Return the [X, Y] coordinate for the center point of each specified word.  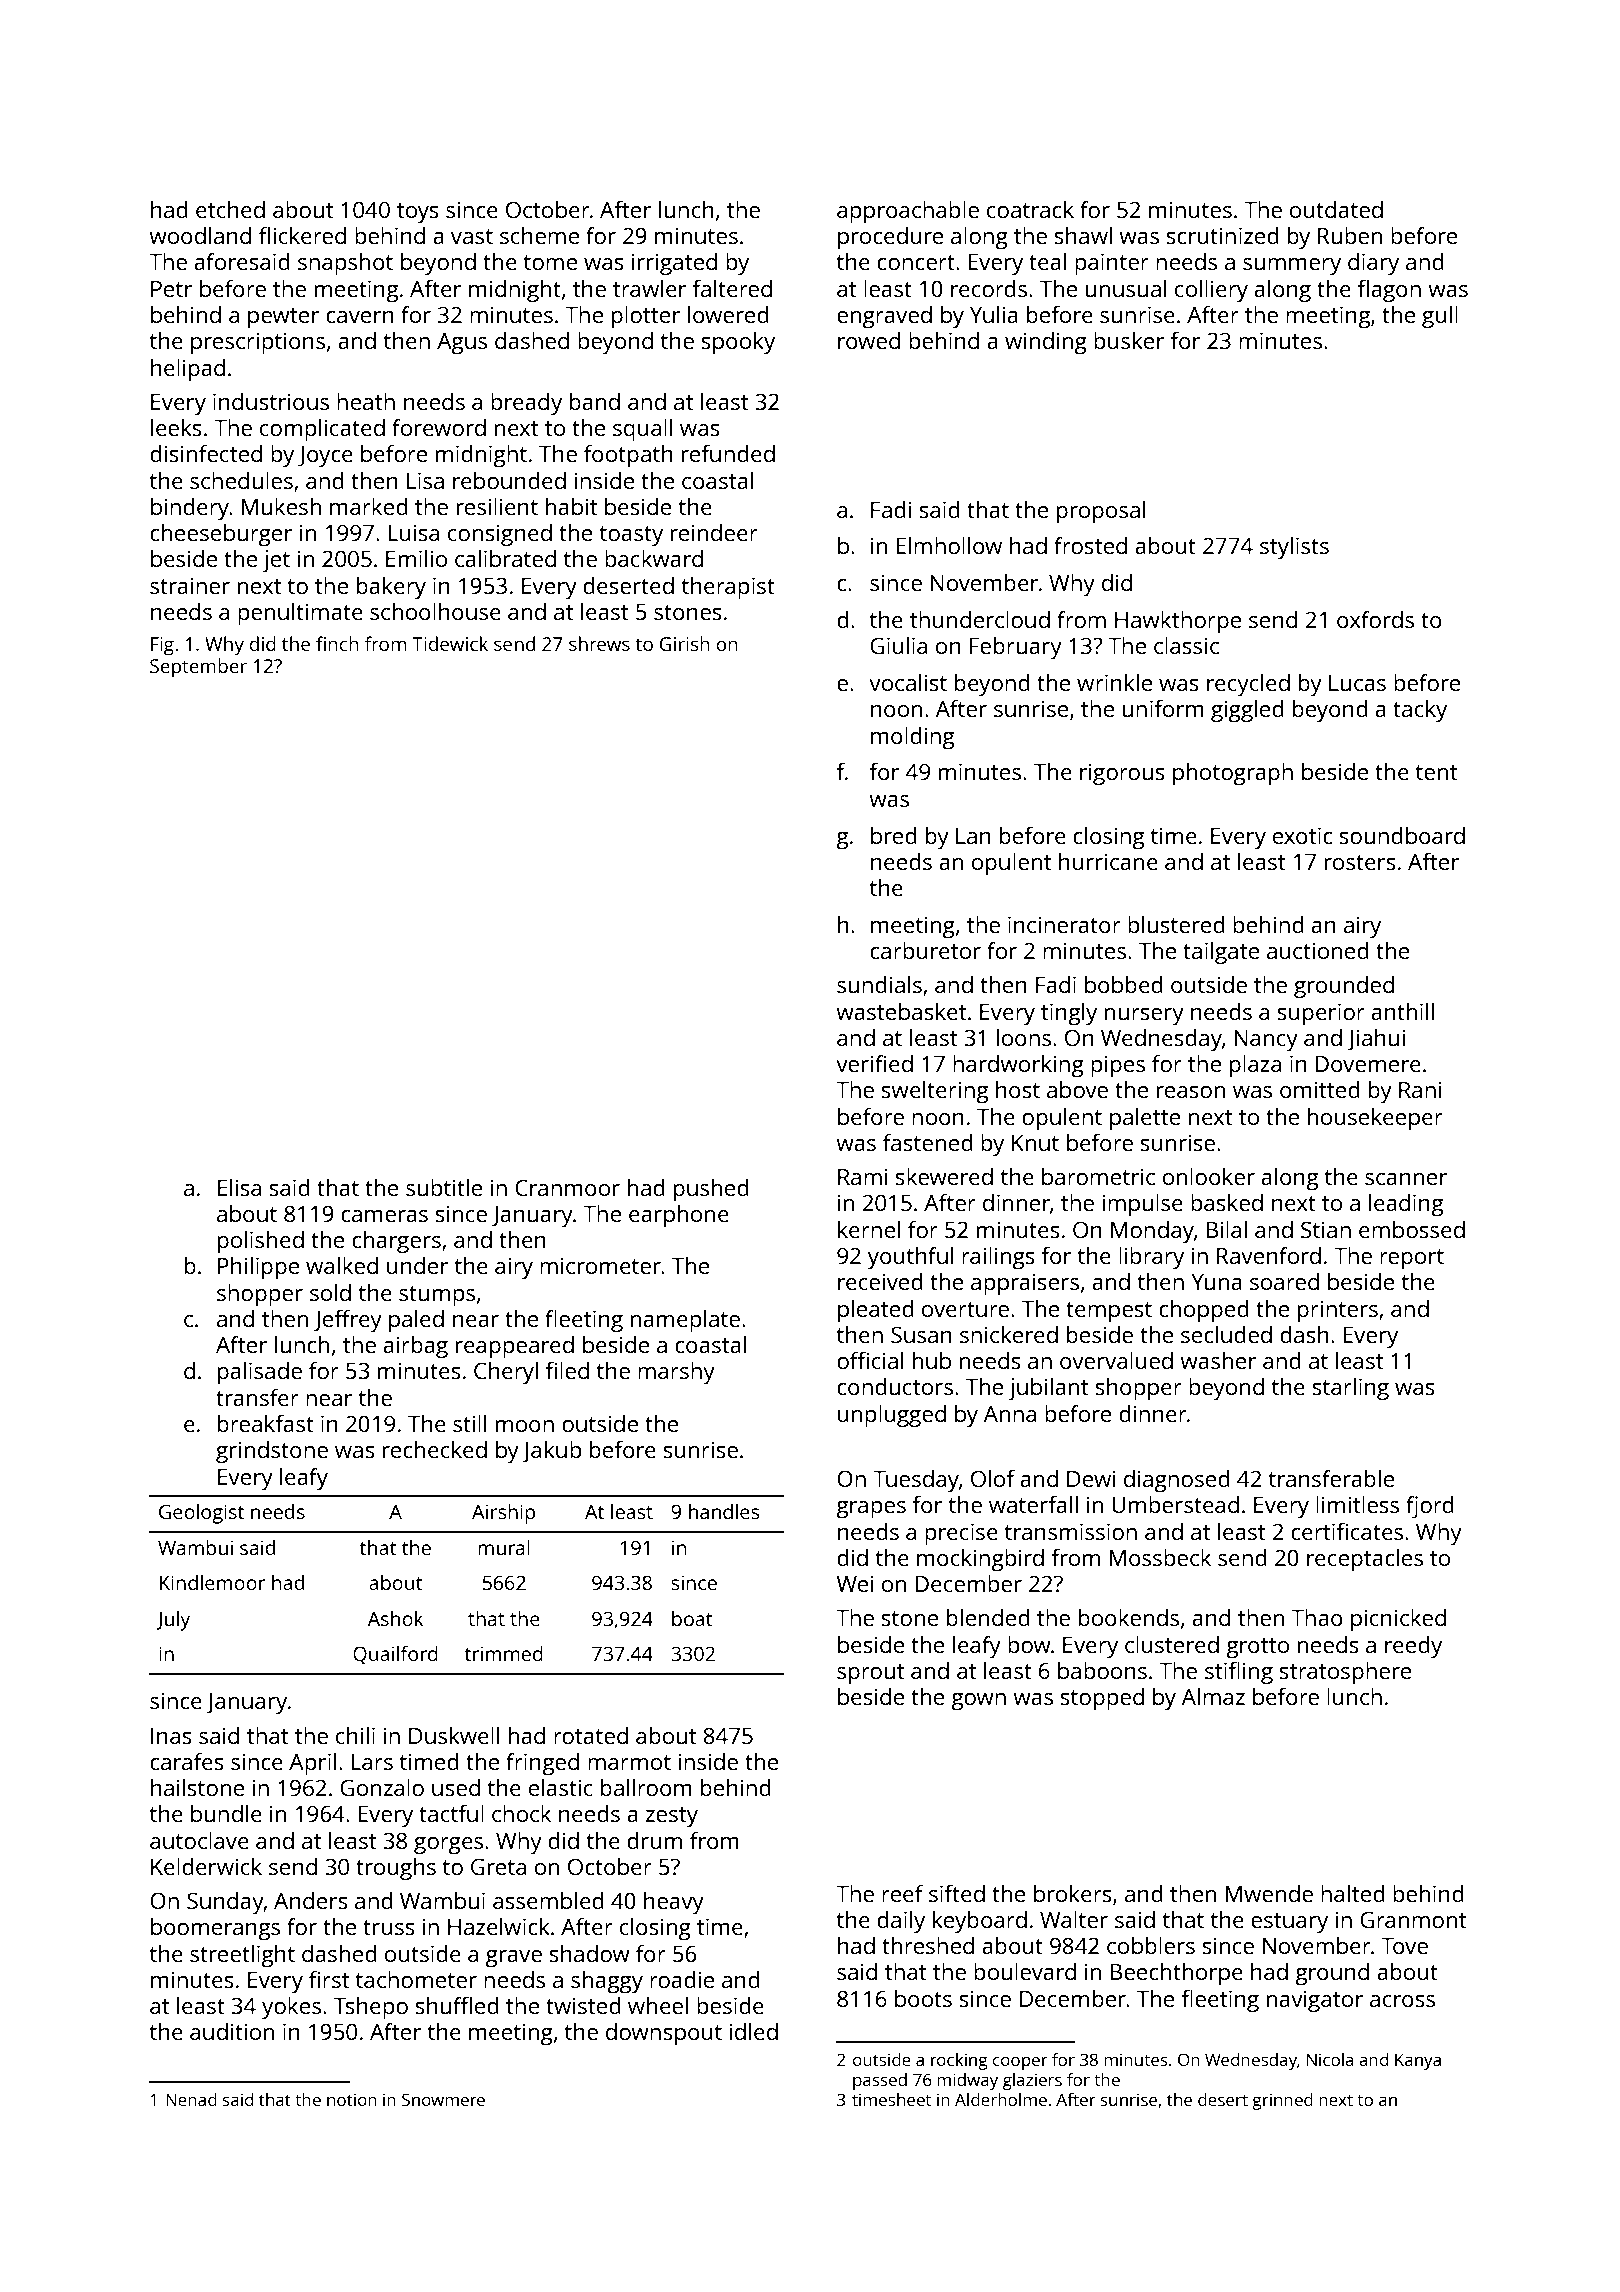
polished [261, 1242]
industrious [271, 401]
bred [893, 835]
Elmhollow [949, 545]
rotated [591, 1735]
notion [352, 2099]
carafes [187, 1761]
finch [337, 643]
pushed [711, 1190]
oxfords [1375, 619]
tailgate [1221, 953]
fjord [1429, 1507]
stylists [1294, 548]
